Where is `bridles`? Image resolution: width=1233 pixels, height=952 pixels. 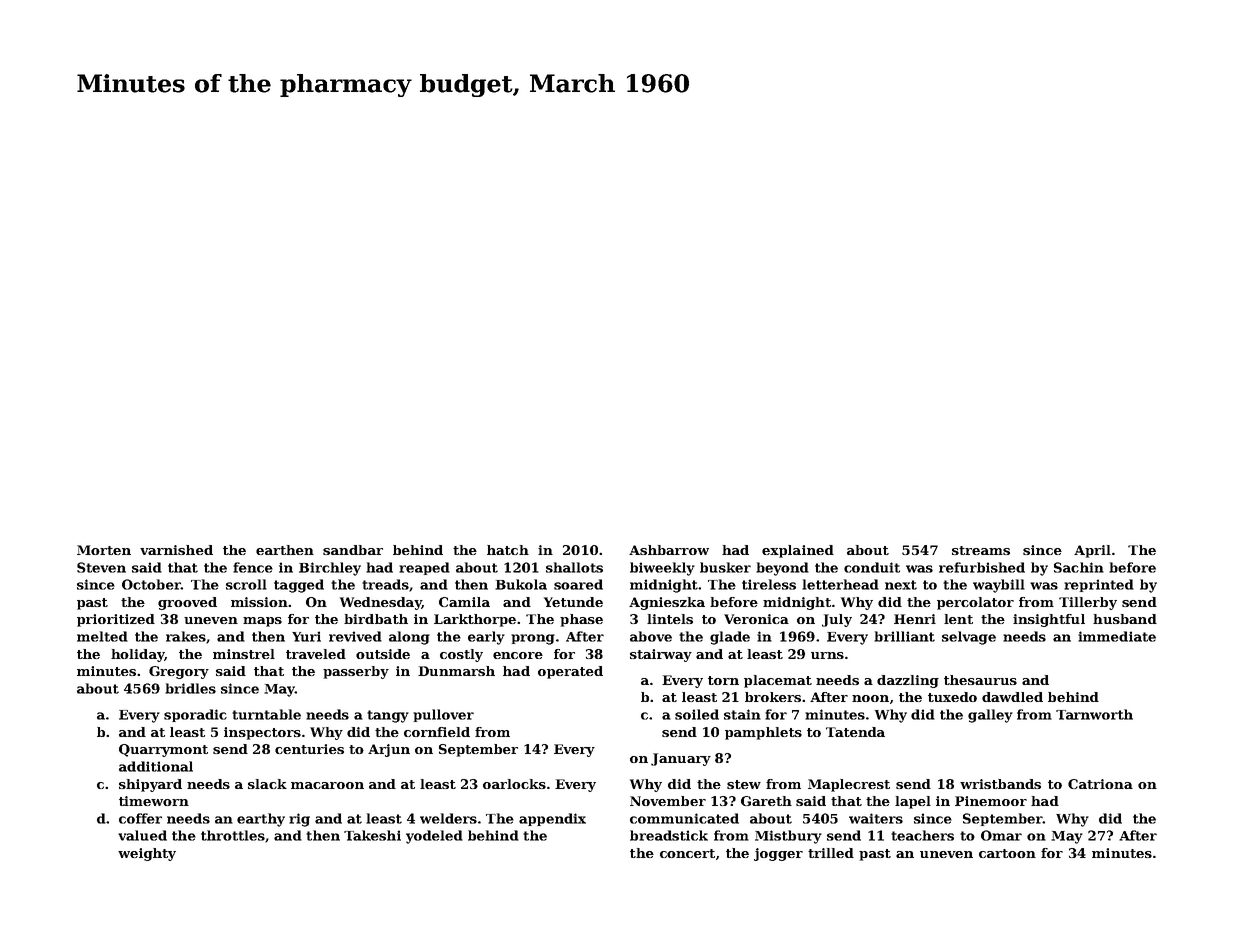
bridles is located at coordinates (190, 688).
